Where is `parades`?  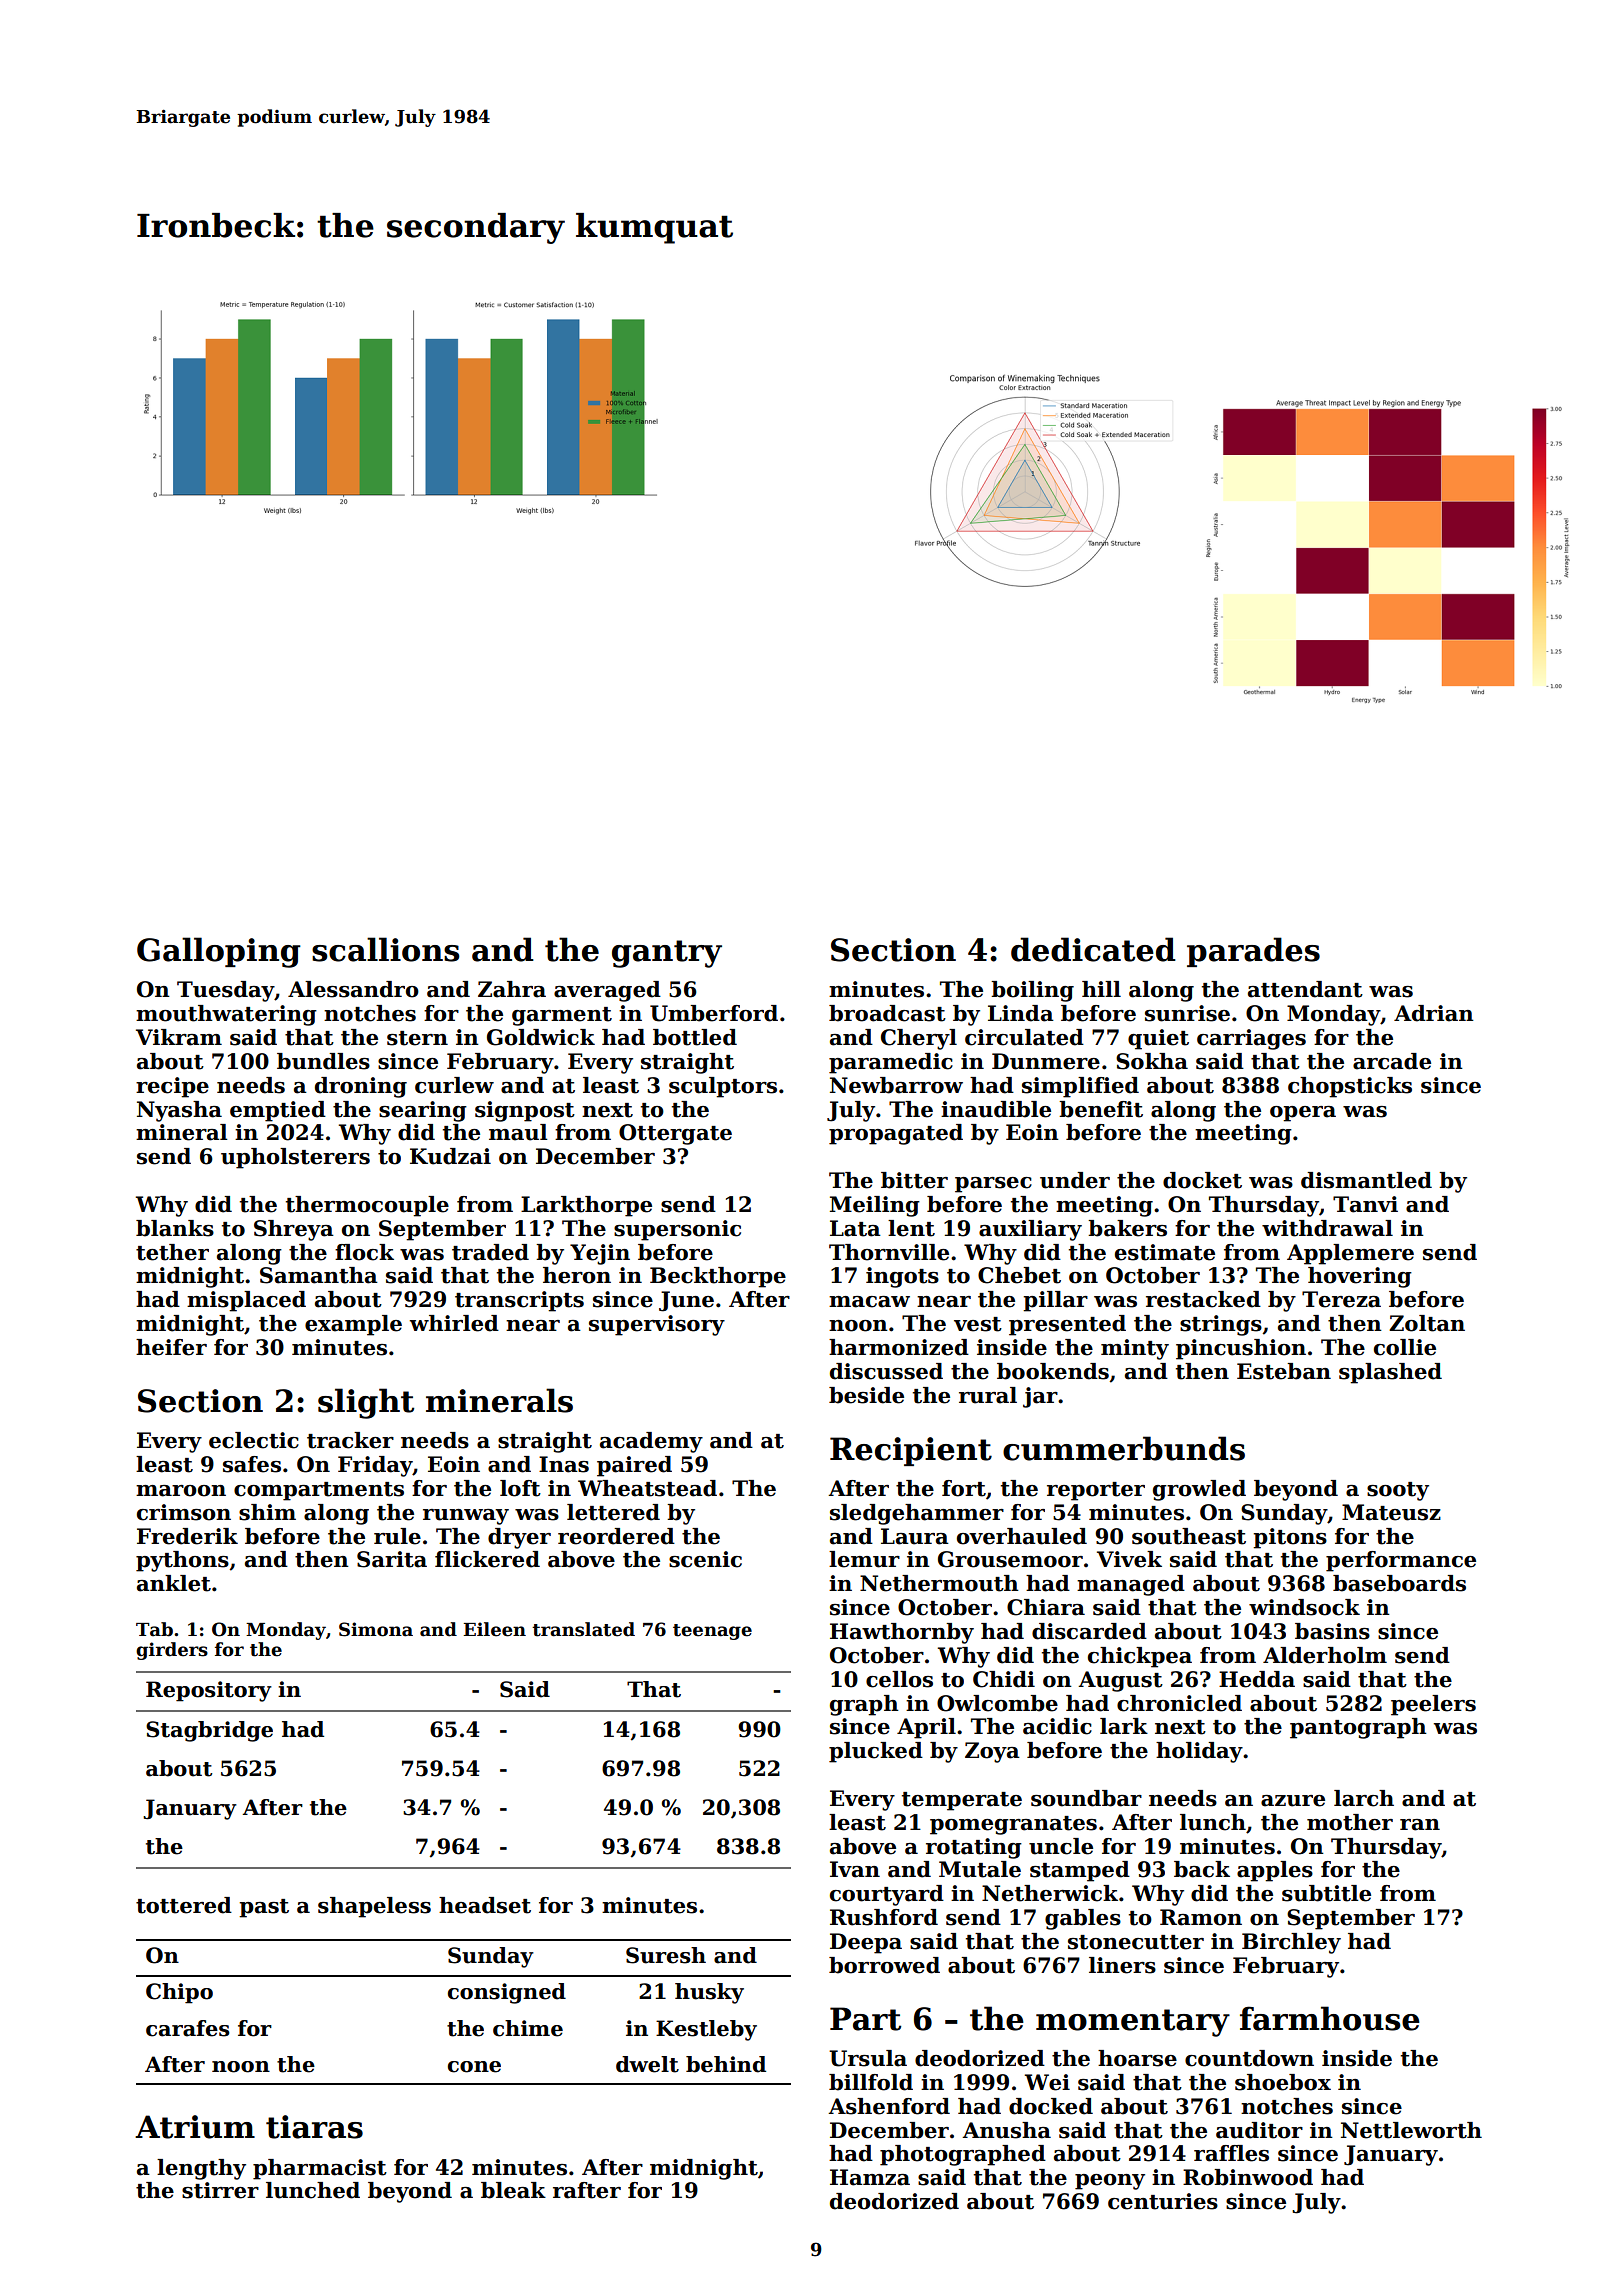 parades is located at coordinates (1253, 952).
